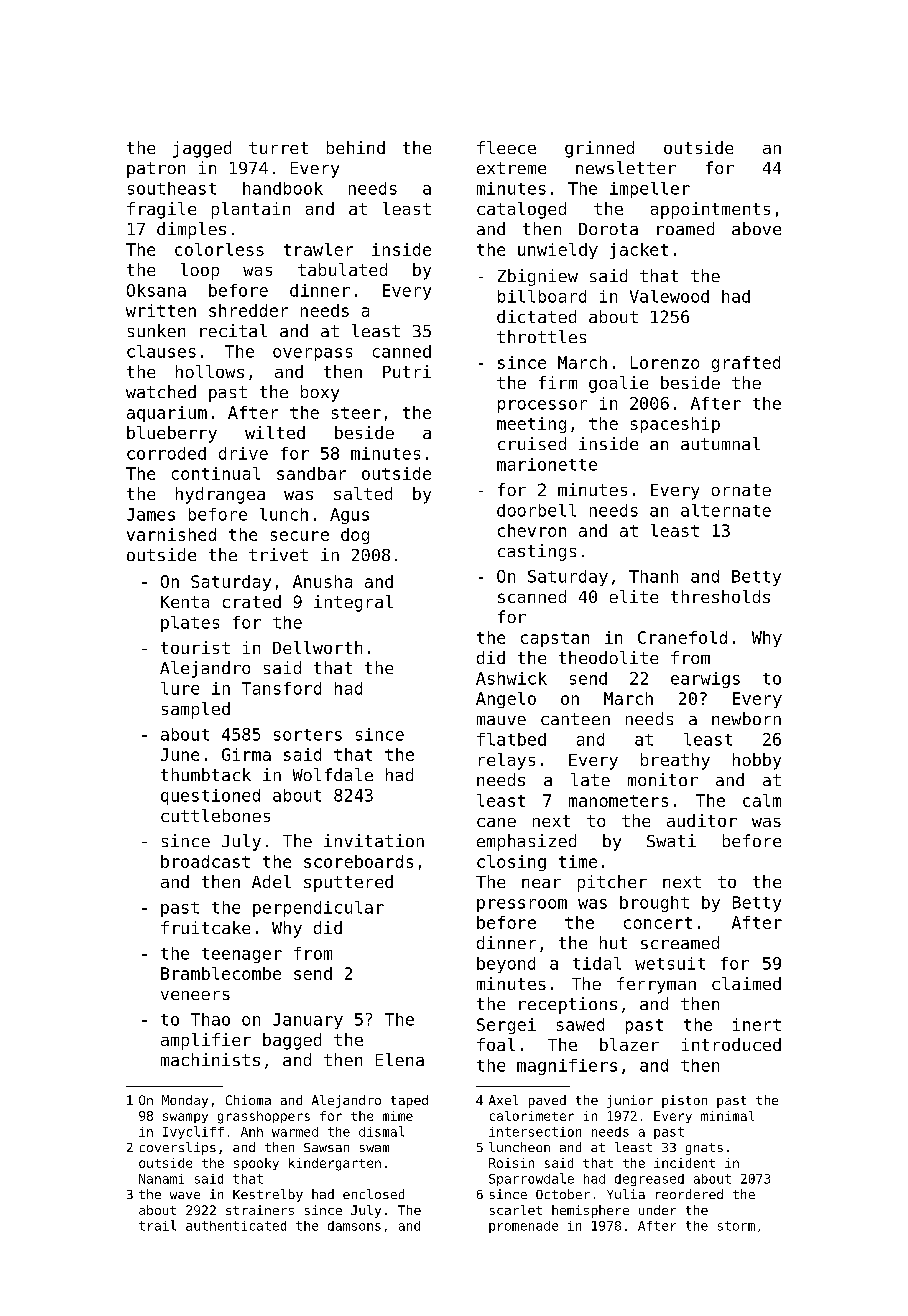 Image resolution: width=908 pixels, height=1316 pixels. Describe the element at coordinates (161, 351) in the image. I see `clauses` at that location.
